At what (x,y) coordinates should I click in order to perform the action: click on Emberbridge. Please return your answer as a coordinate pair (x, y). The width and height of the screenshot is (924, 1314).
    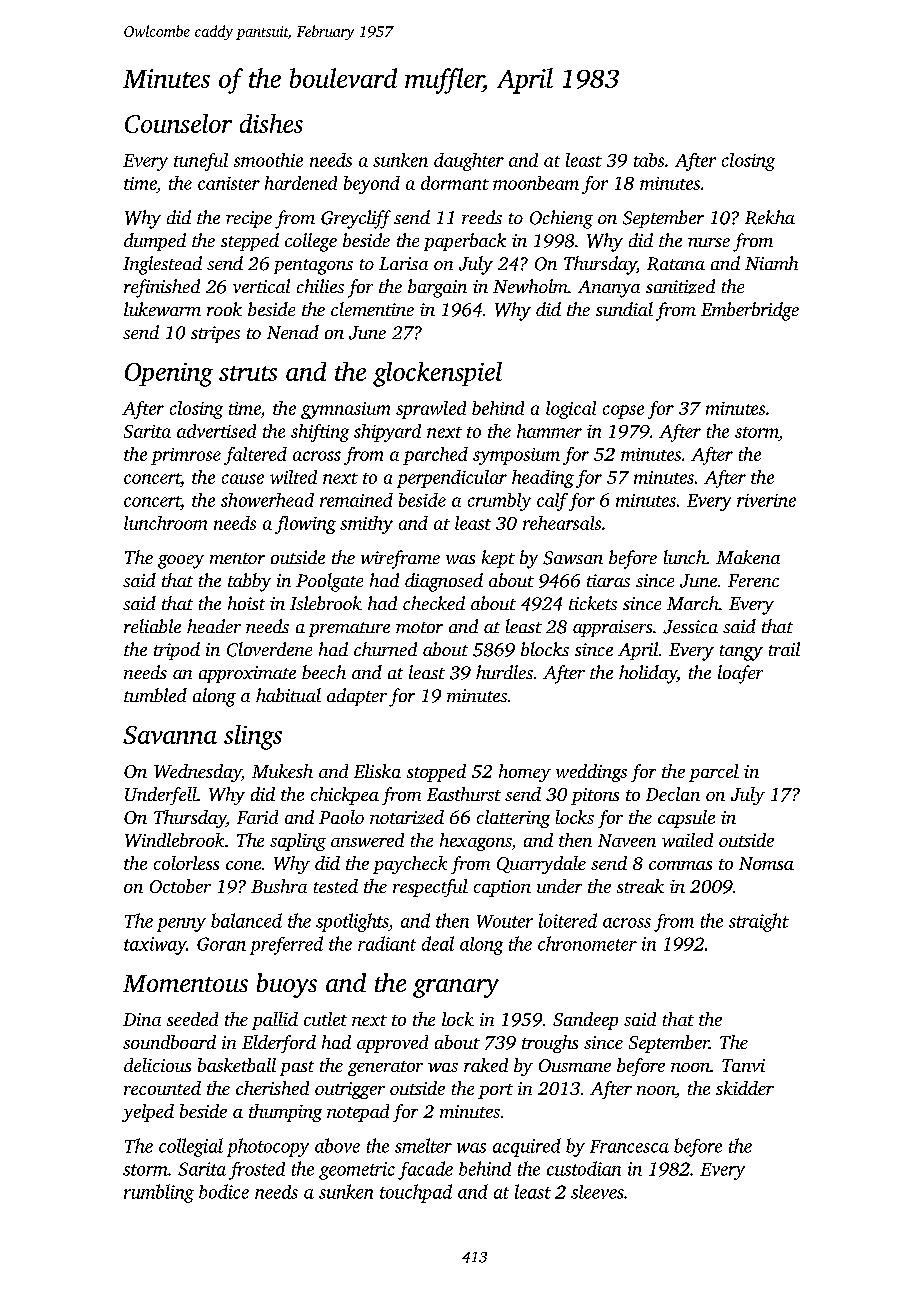
    Looking at the image, I should click on (750, 311).
